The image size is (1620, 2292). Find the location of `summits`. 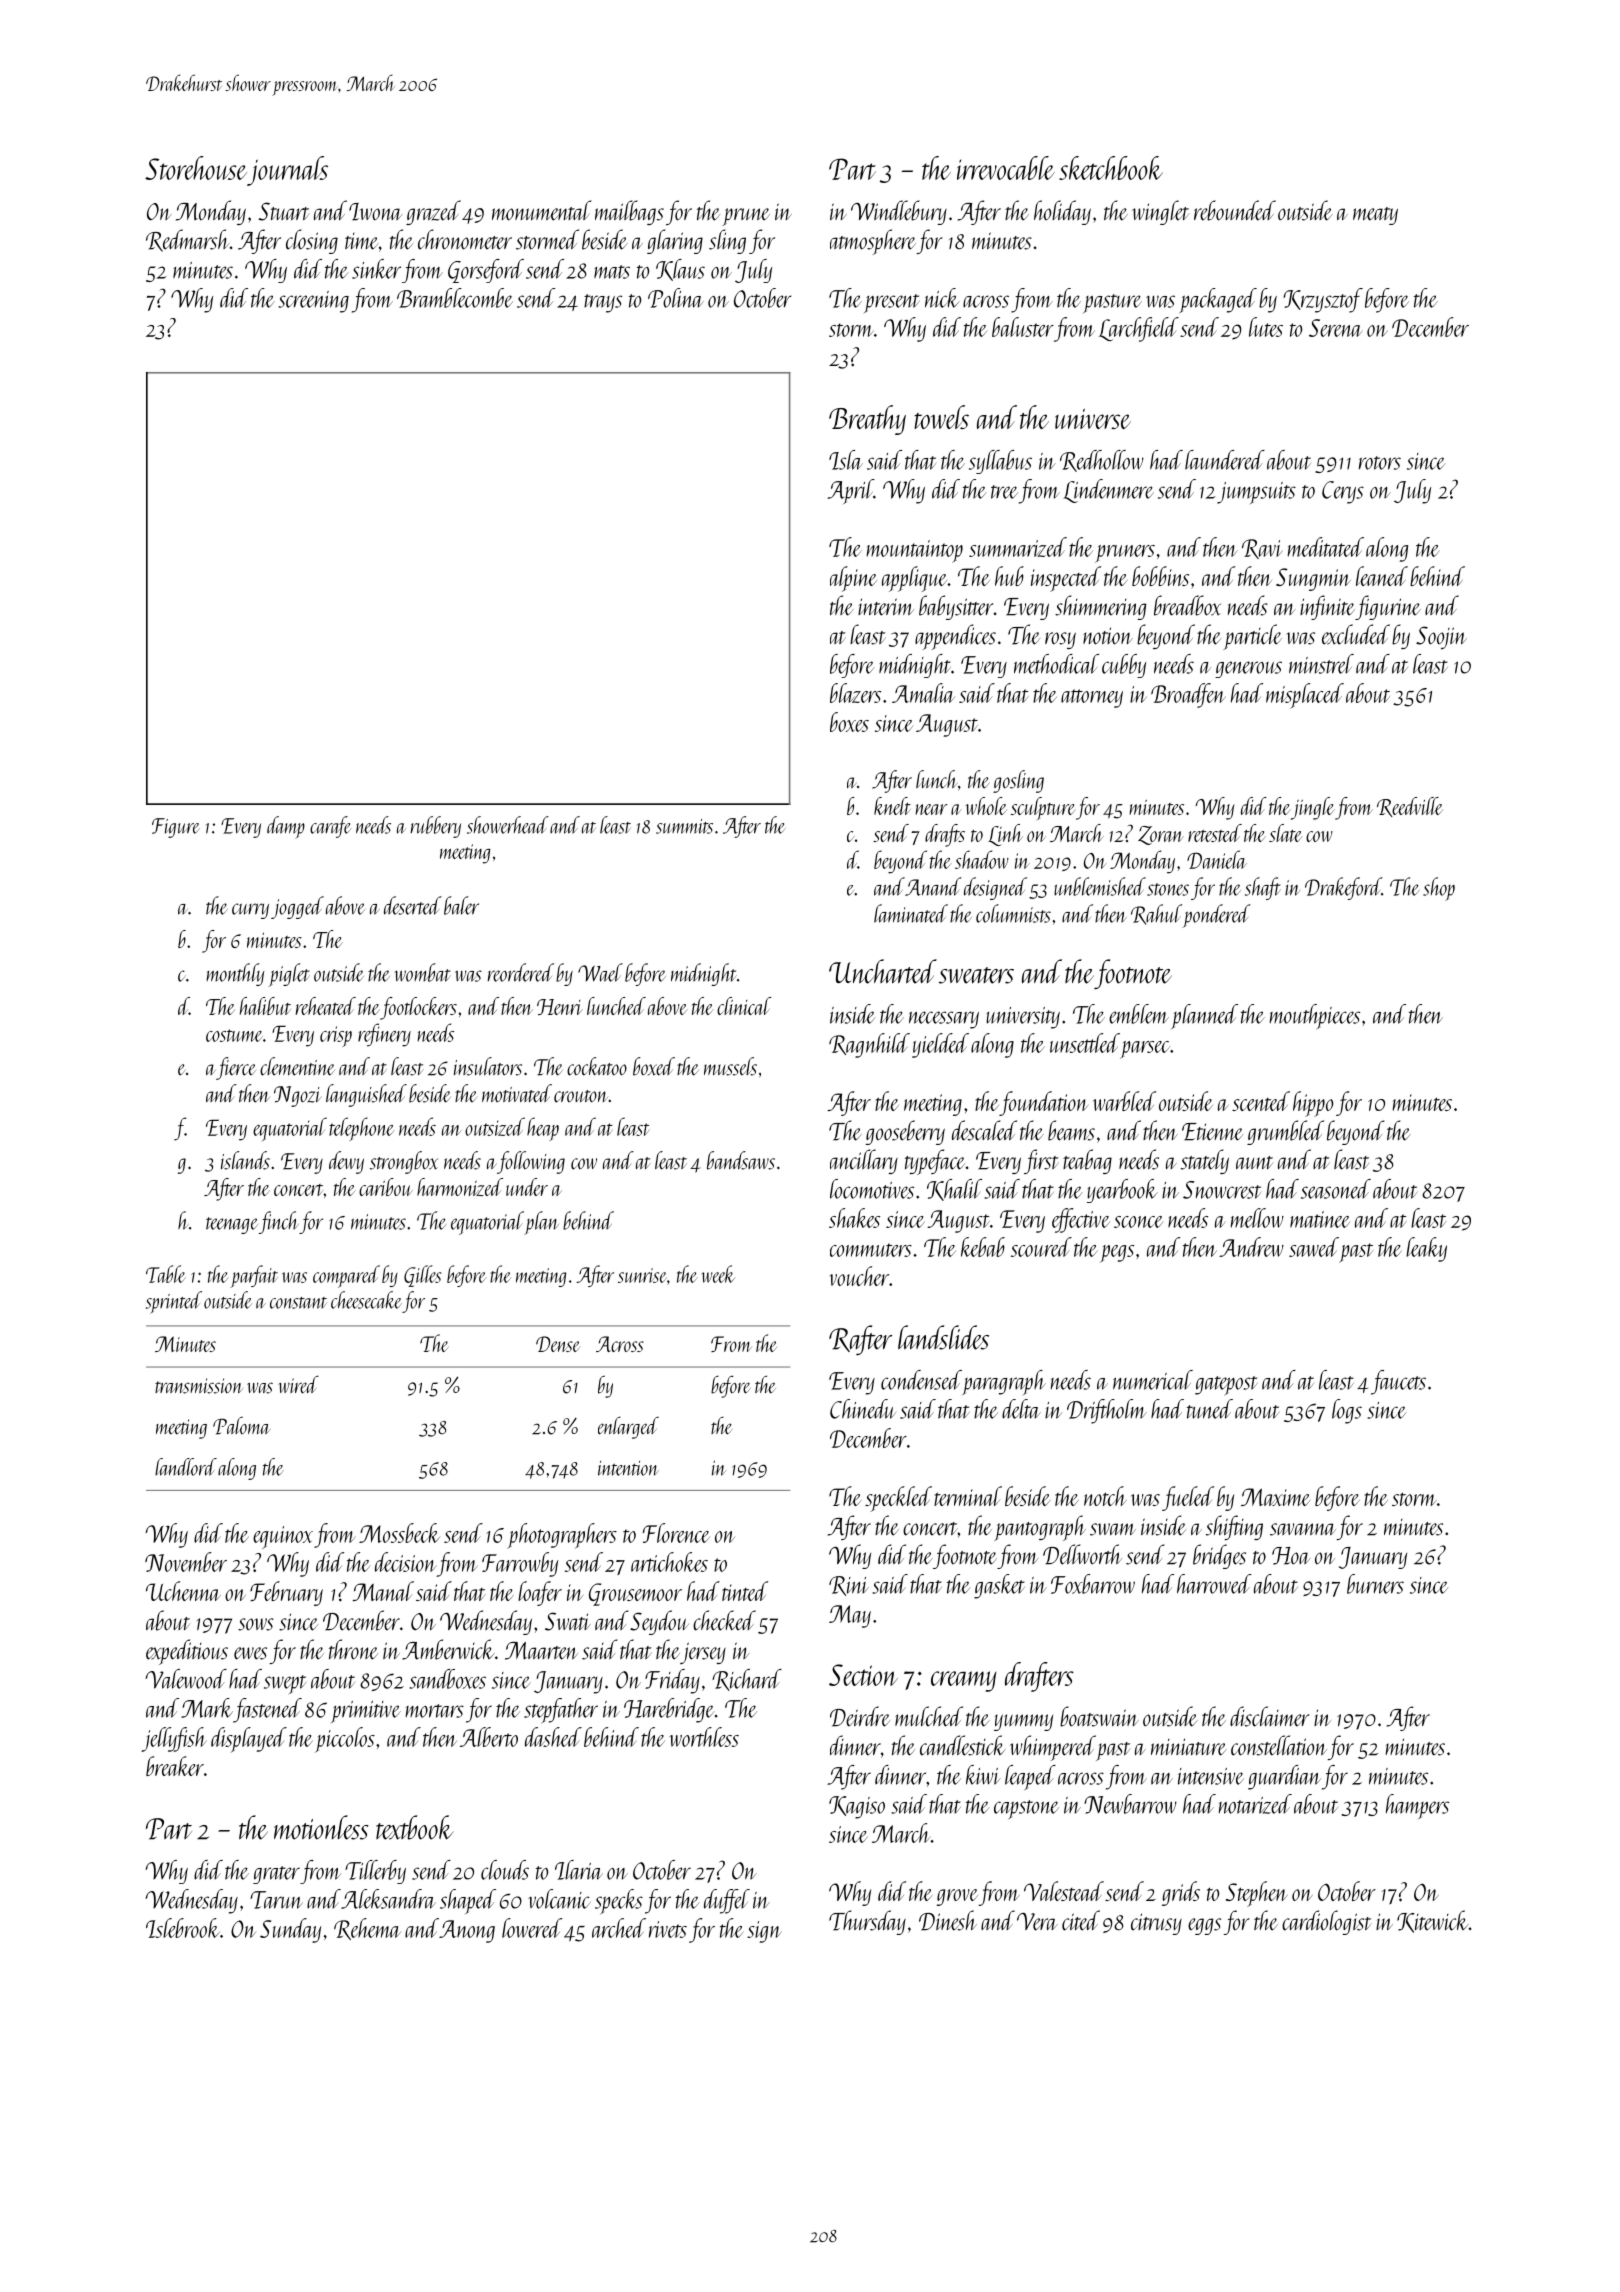

summits is located at coordinates (684, 826).
